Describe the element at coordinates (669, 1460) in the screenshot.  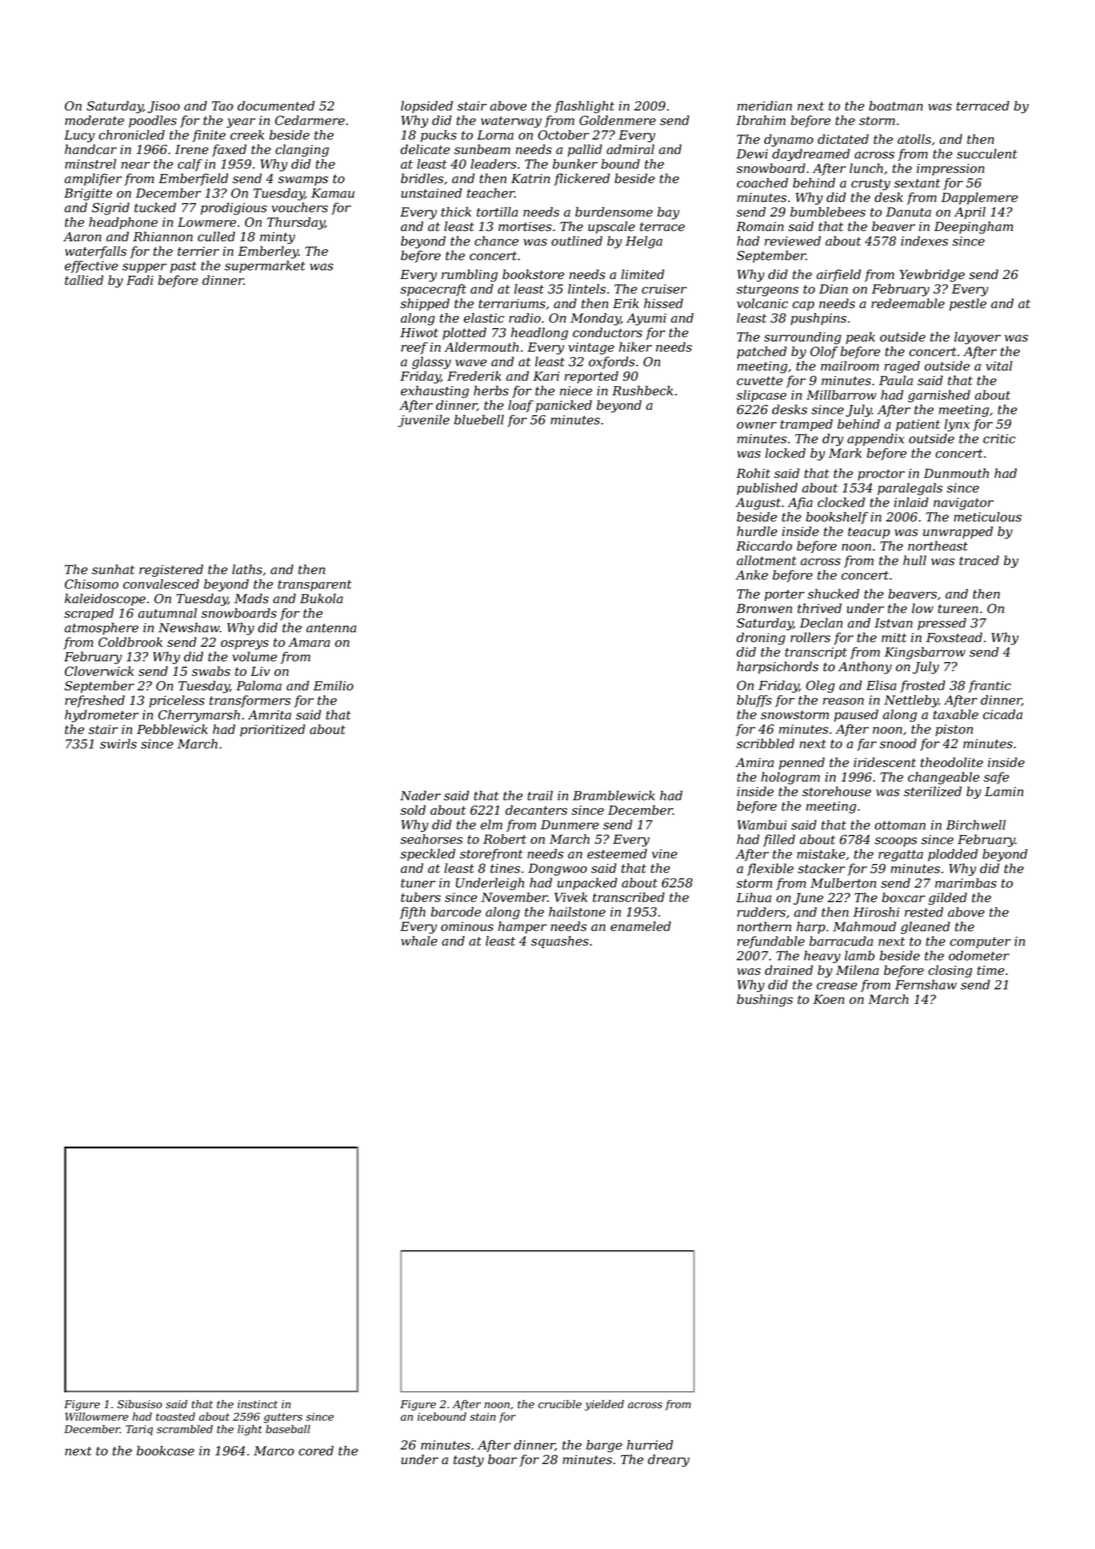
I see `dreary` at that location.
